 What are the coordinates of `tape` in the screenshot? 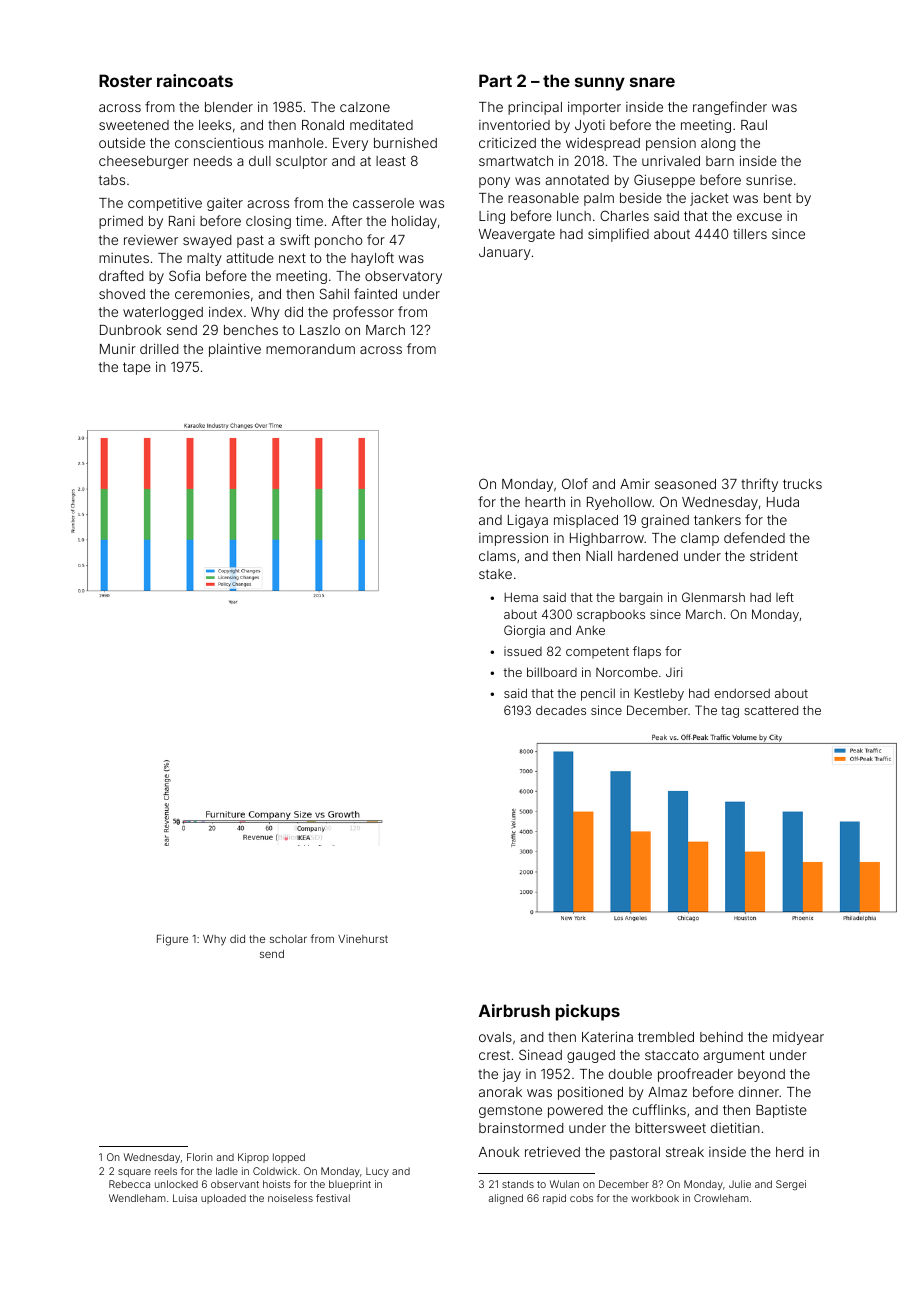 It's located at (137, 368).
